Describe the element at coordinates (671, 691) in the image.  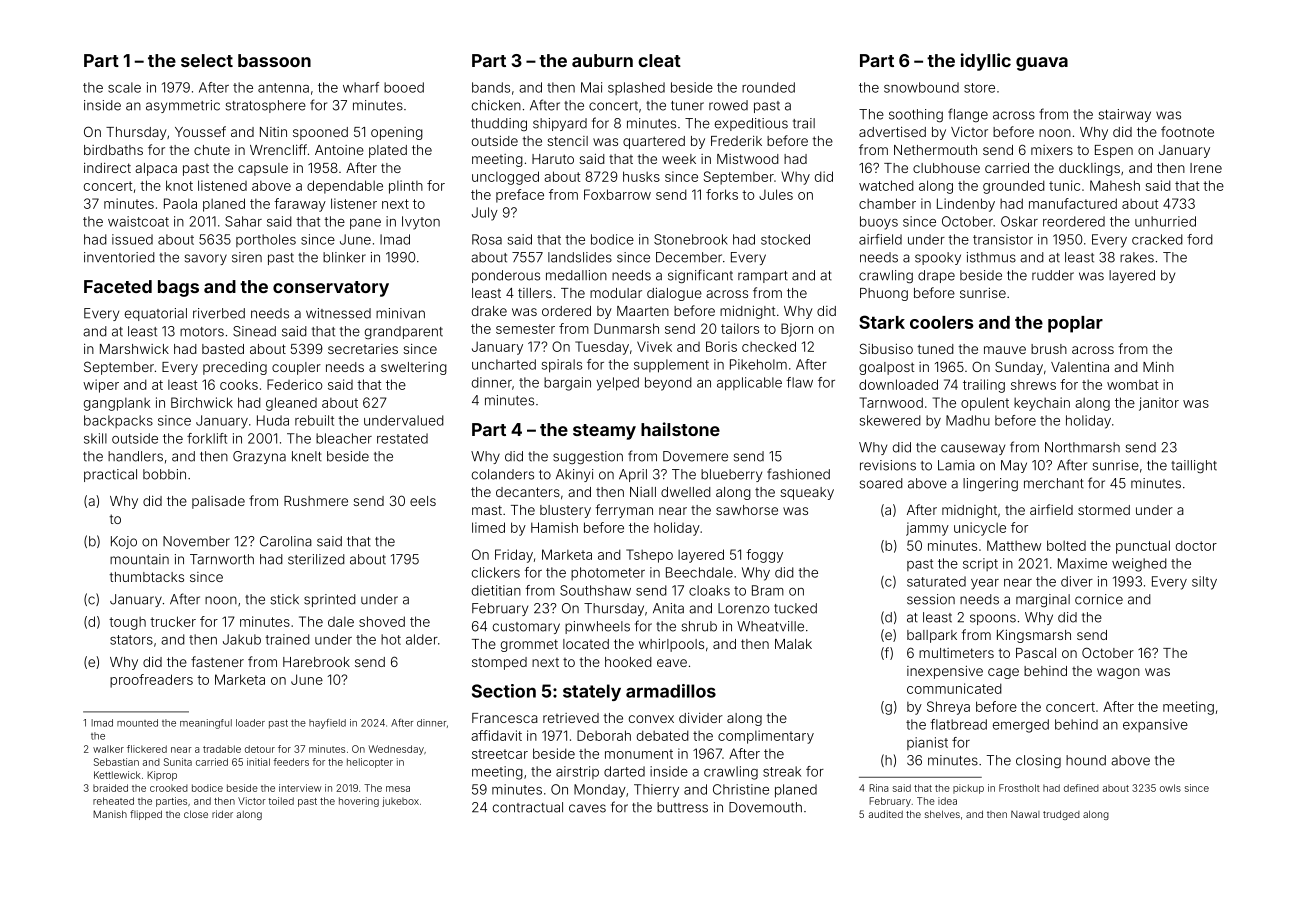
I see `armadillos` at that location.
